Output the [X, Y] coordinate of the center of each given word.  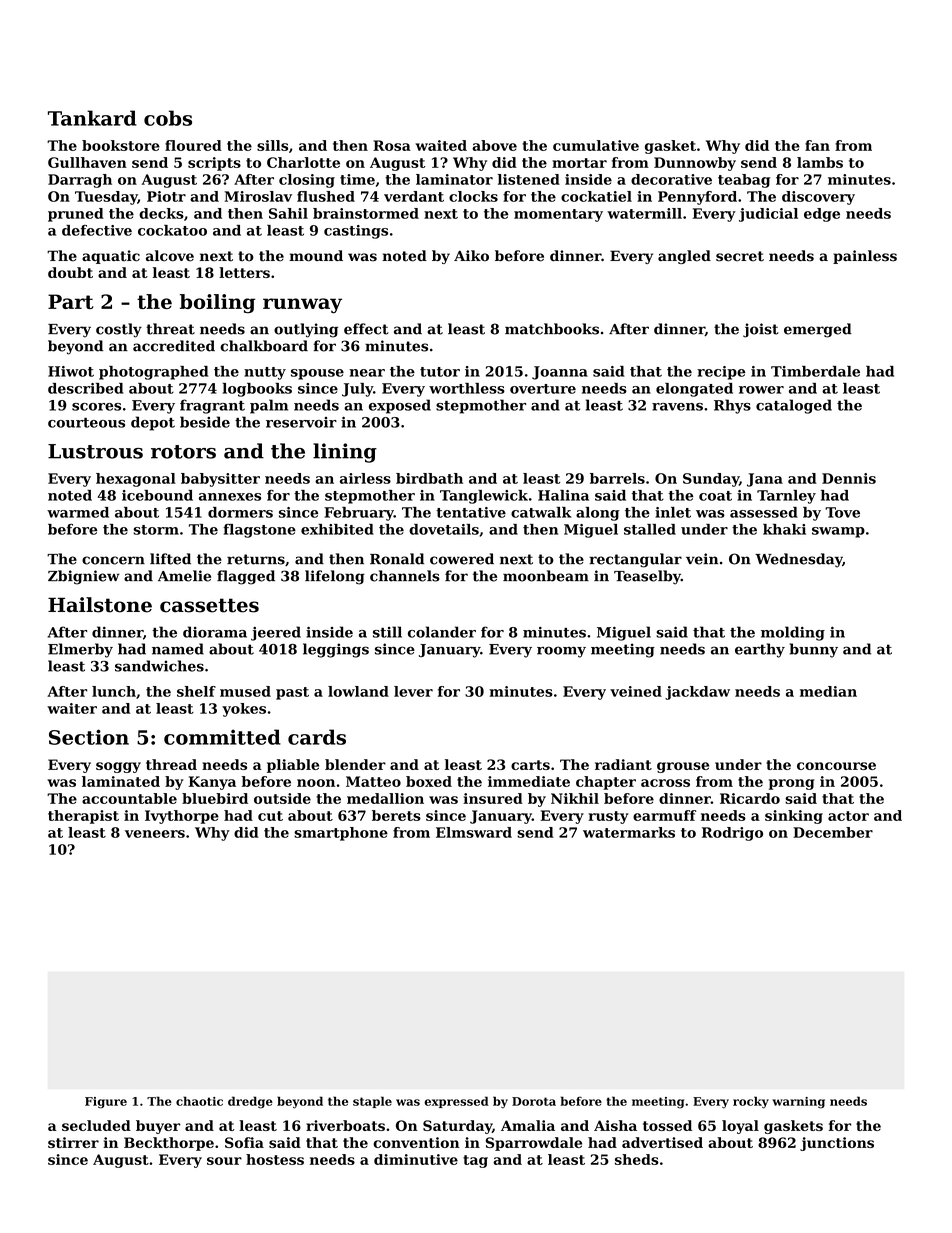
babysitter [220, 480]
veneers [155, 834]
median [828, 691]
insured [493, 798]
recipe [721, 373]
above [494, 145]
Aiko [471, 256]
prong [792, 784]
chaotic [199, 1101]
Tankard [92, 118]
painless [865, 257]
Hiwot [71, 371]
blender [355, 764]
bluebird [215, 798]
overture [543, 389]
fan [817, 145]
